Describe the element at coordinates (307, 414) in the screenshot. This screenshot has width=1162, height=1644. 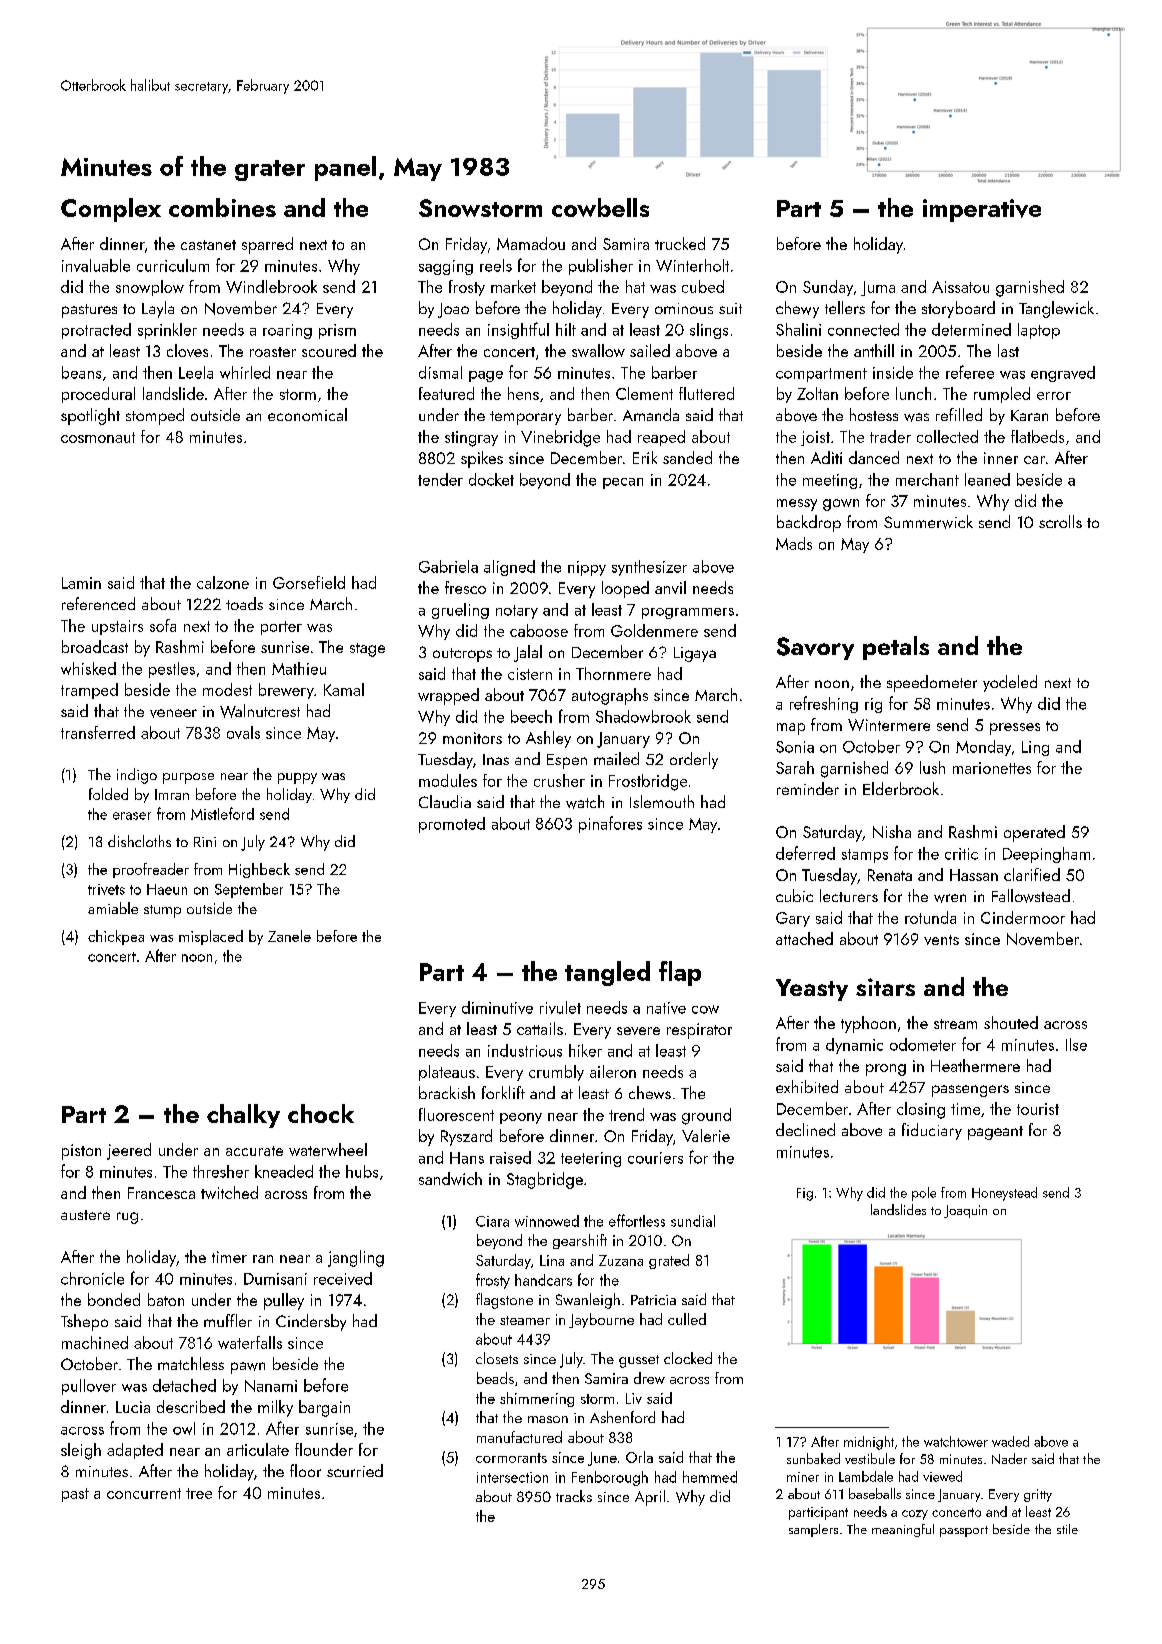
I see `economical` at that location.
